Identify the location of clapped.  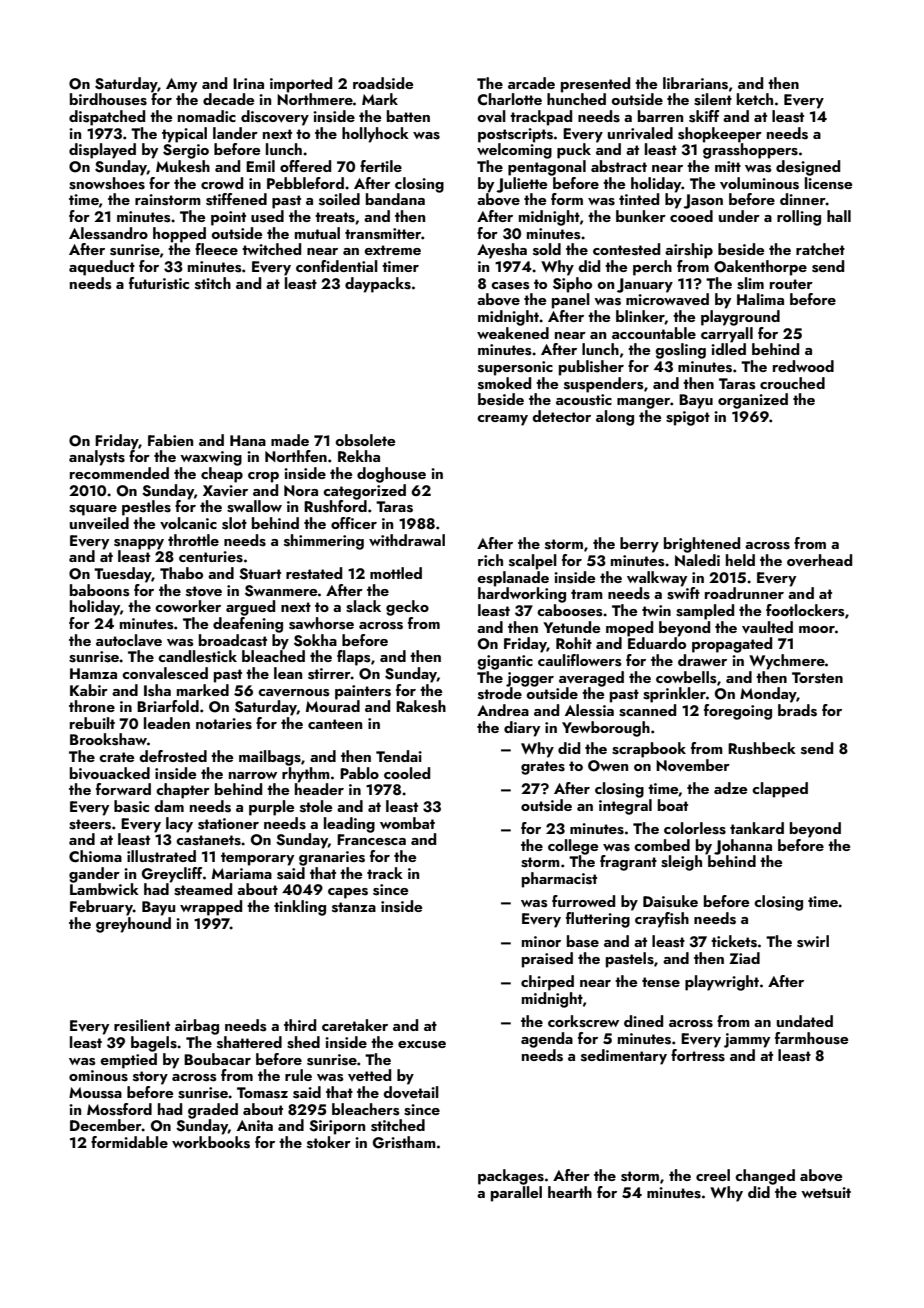
(780, 790).
